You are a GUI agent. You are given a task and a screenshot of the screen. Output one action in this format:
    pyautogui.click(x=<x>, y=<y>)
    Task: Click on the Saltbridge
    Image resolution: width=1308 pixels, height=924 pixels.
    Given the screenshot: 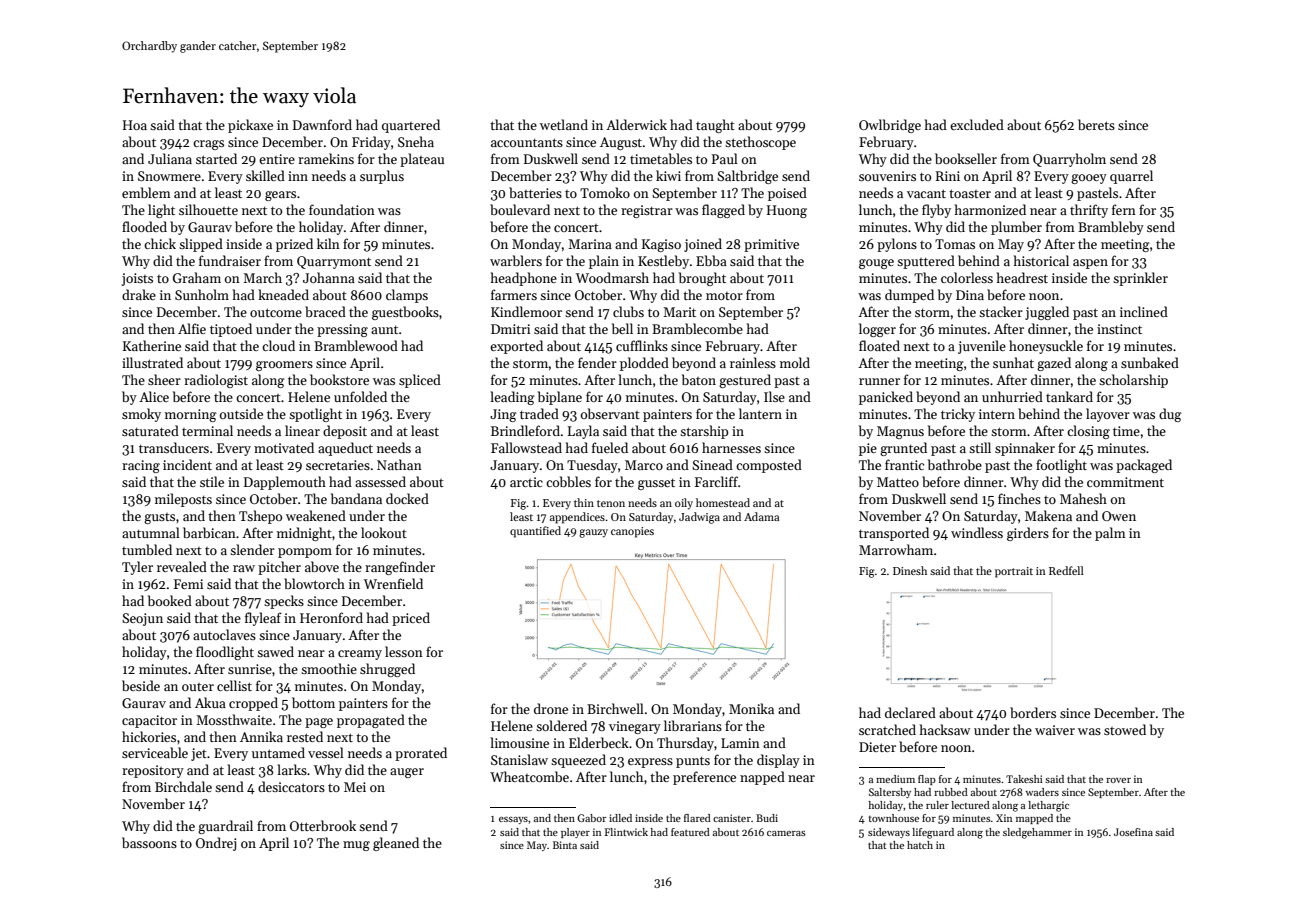 What is the action you would take?
    pyautogui.click(x=747, y=177)
